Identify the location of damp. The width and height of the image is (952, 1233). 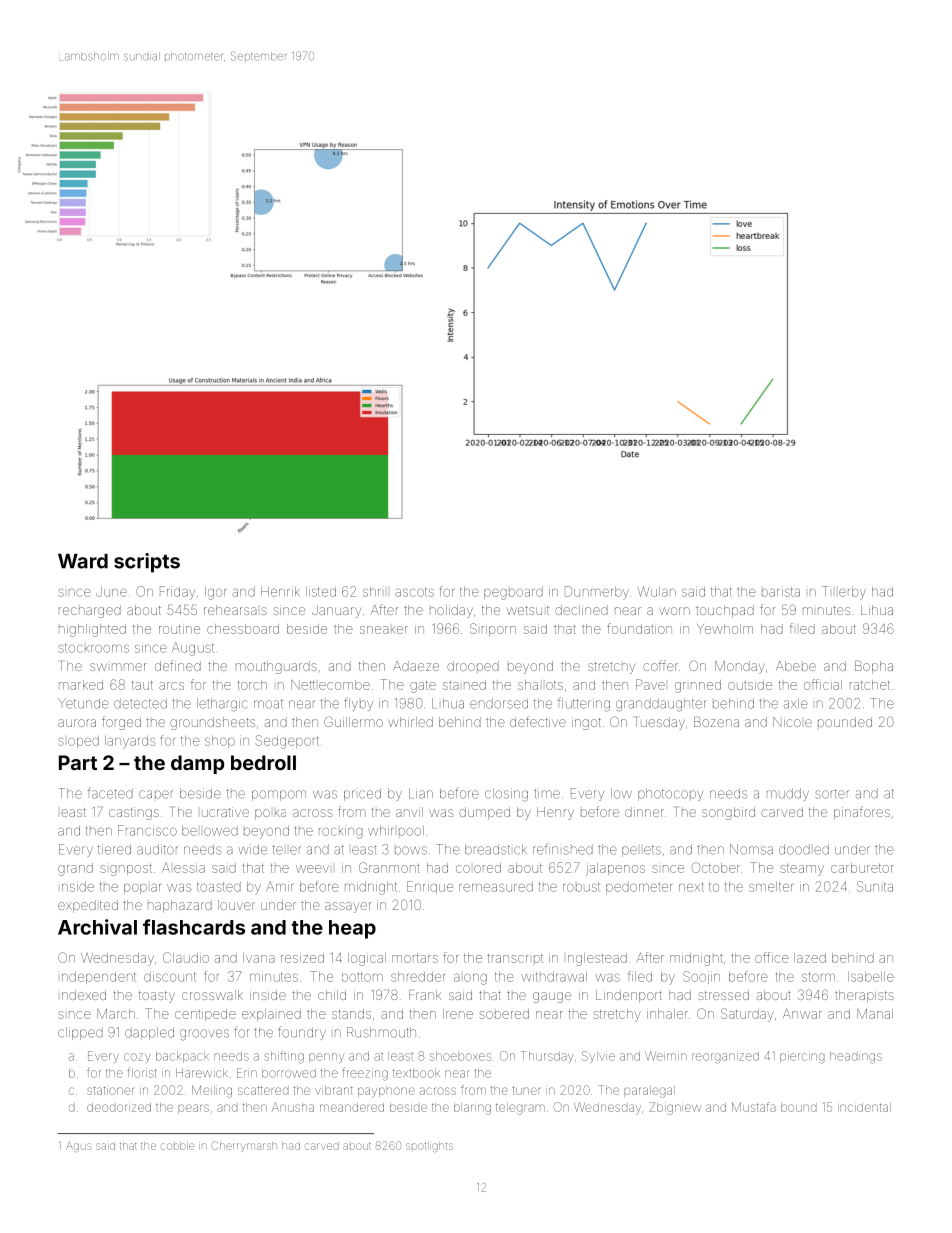
(197, 764).
